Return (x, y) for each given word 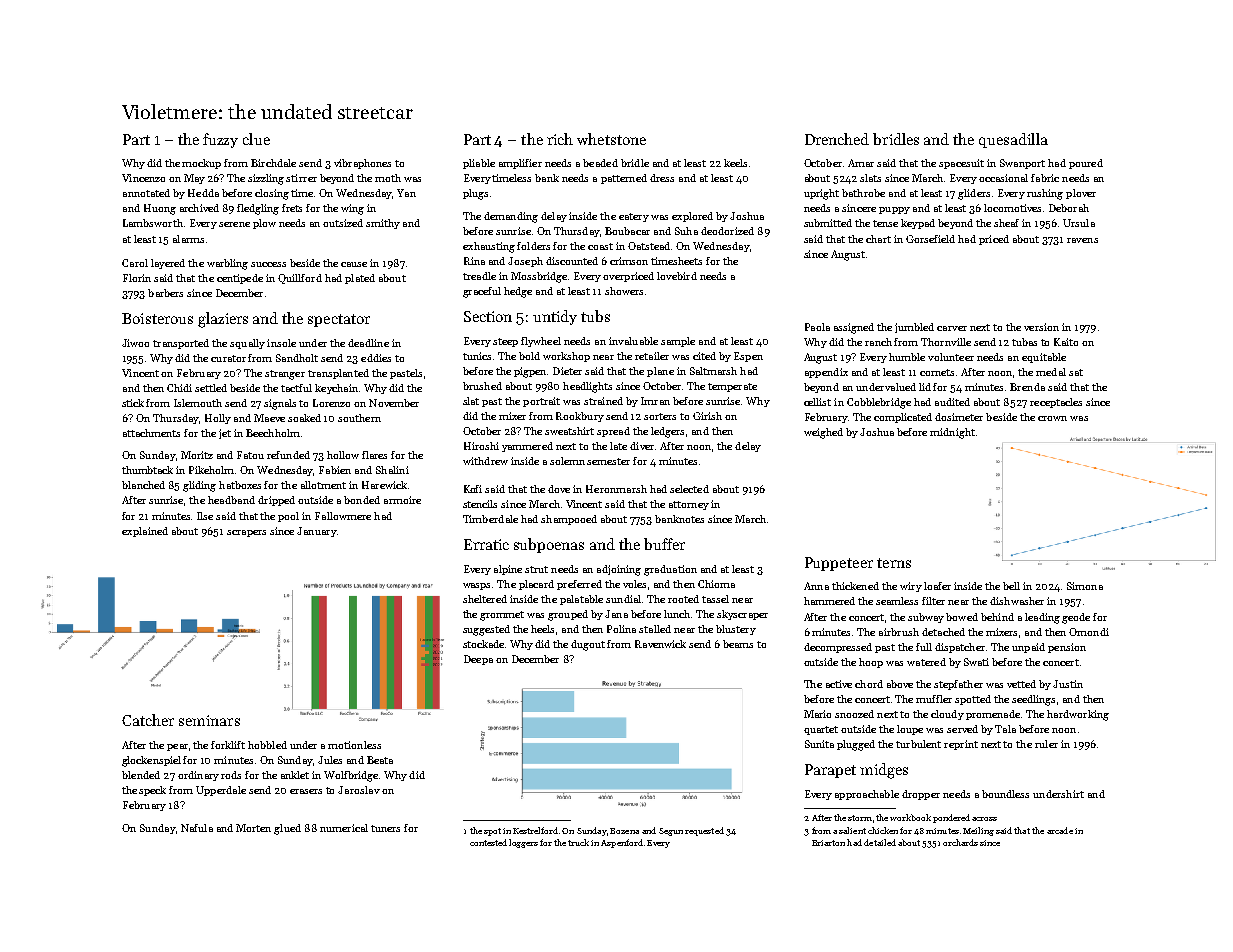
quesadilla (1013, 140)
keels (735, 163)
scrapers (246, 533)
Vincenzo (143, 178)
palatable (581, 600)
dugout (588, 645)
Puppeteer (839, 564)
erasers (306, 791)
